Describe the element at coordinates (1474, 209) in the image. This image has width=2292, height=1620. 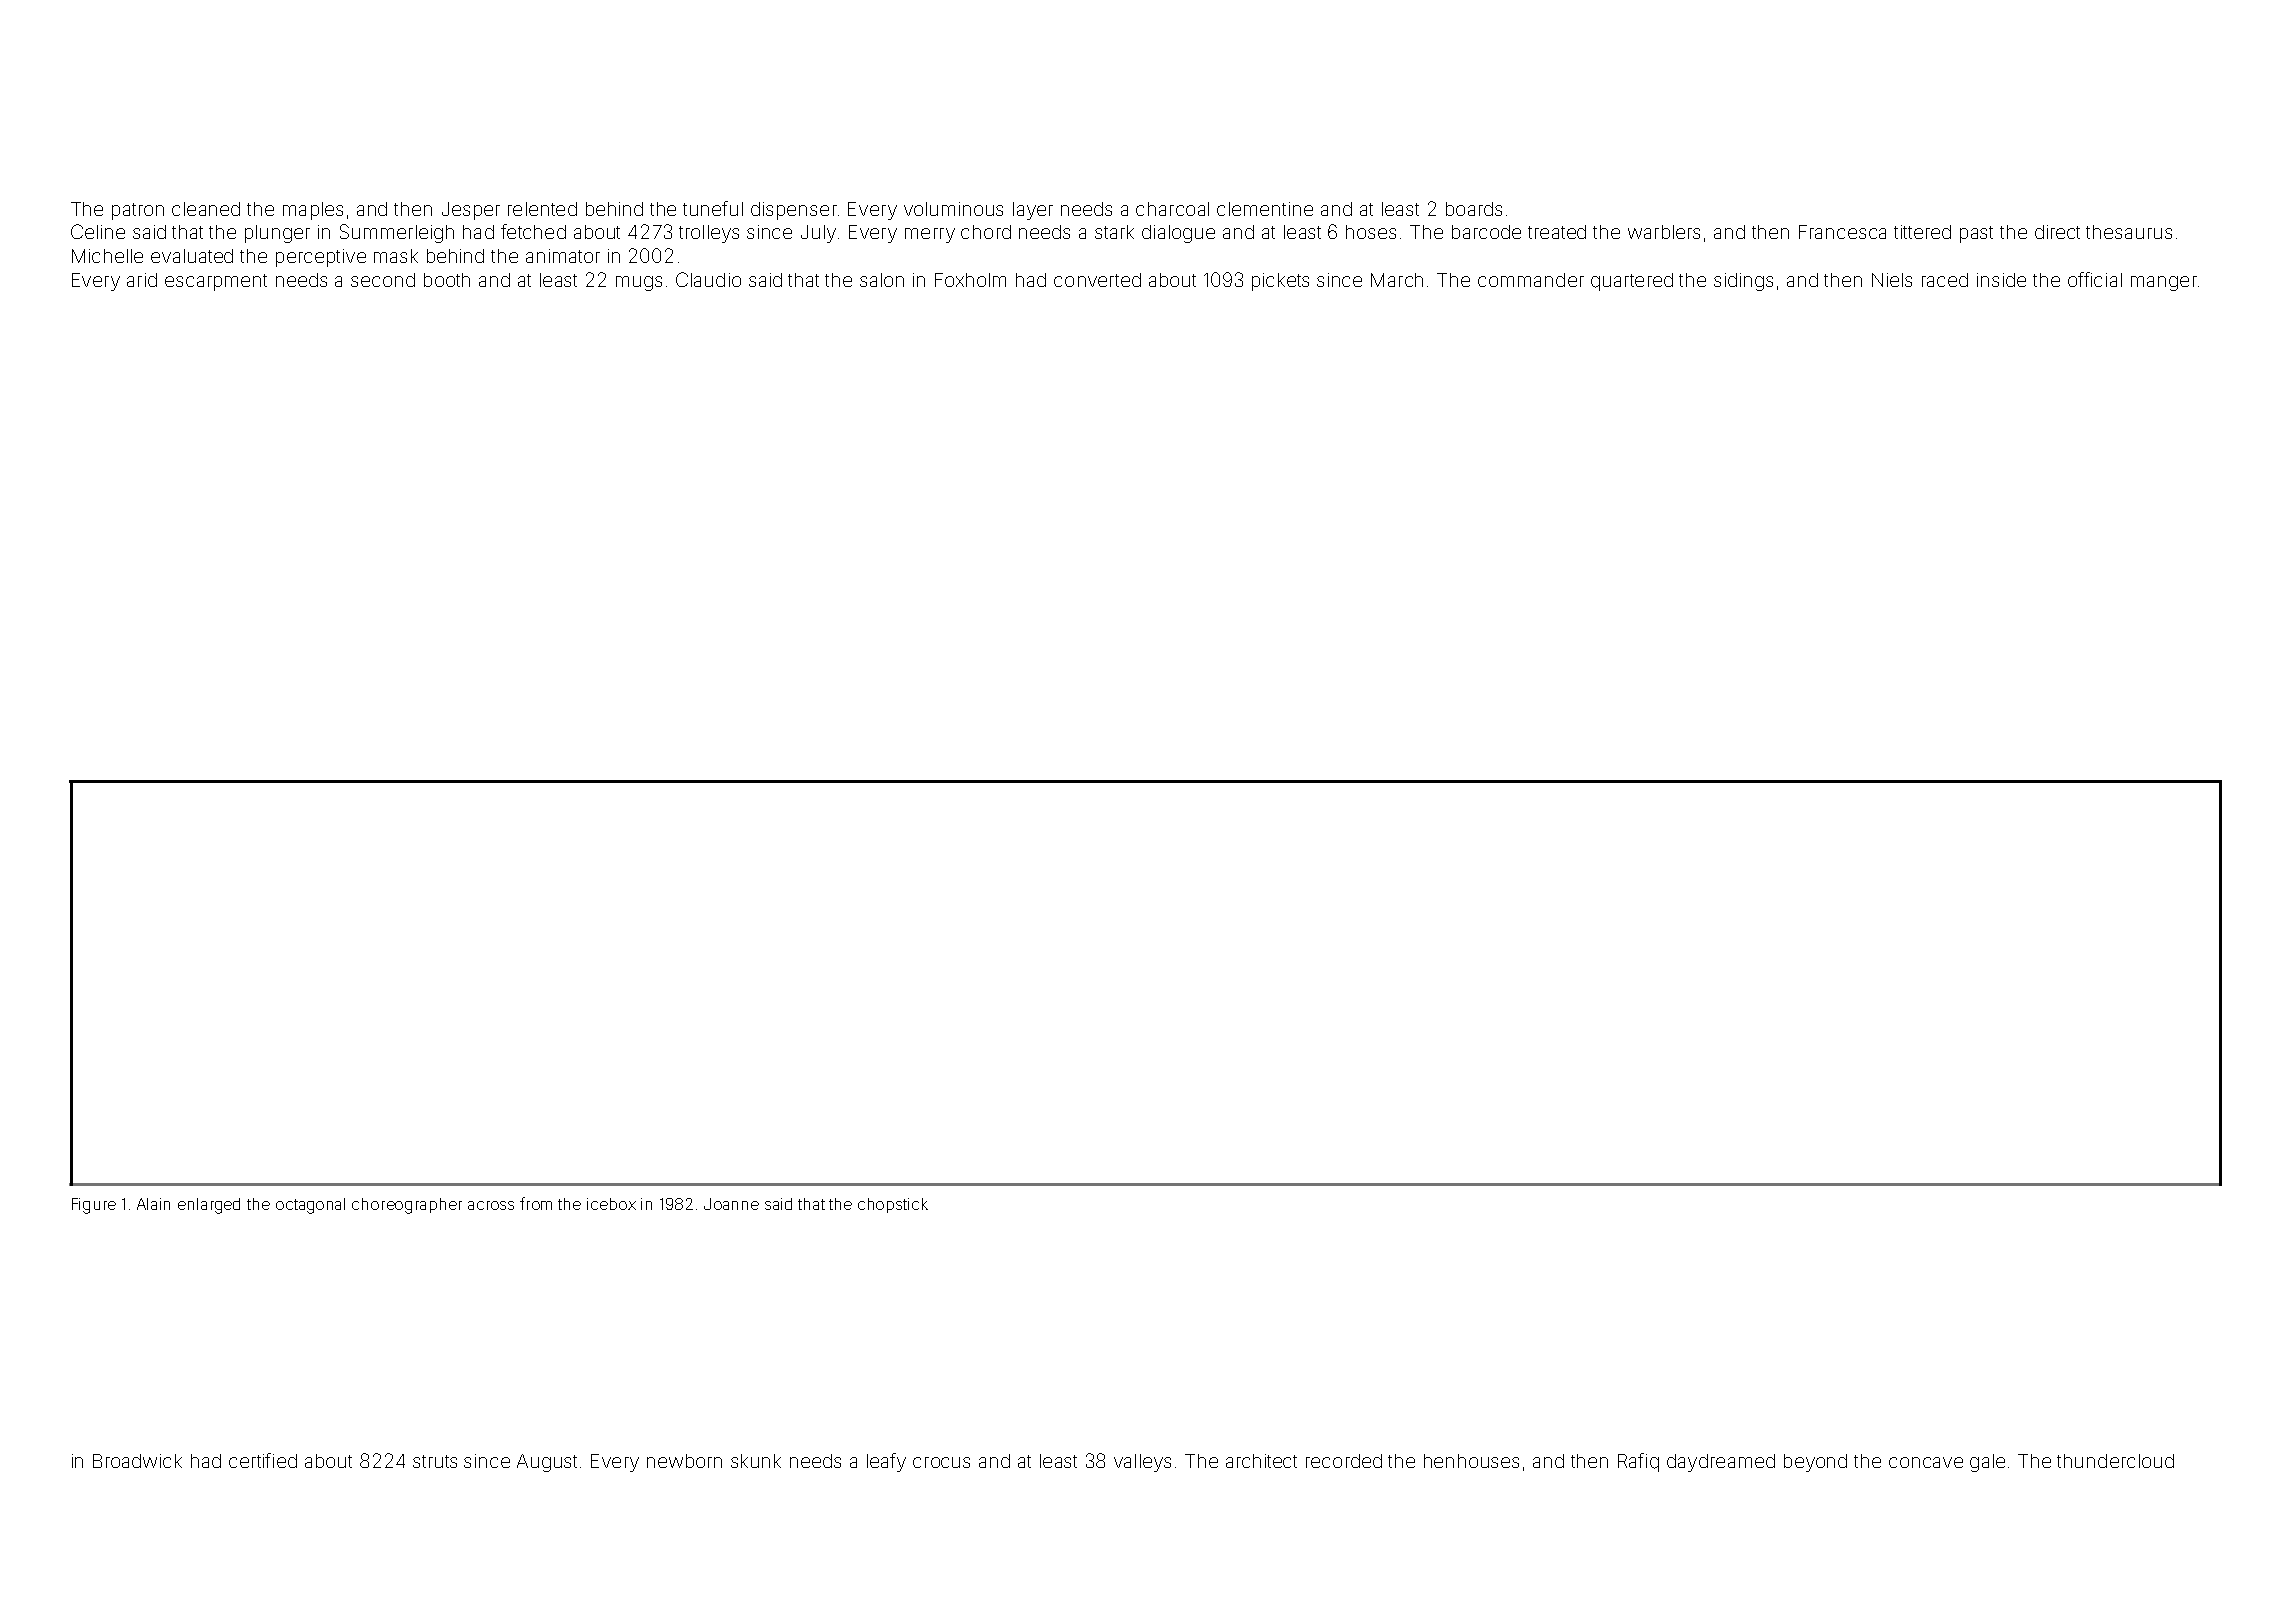
I see `boards` at that location.
